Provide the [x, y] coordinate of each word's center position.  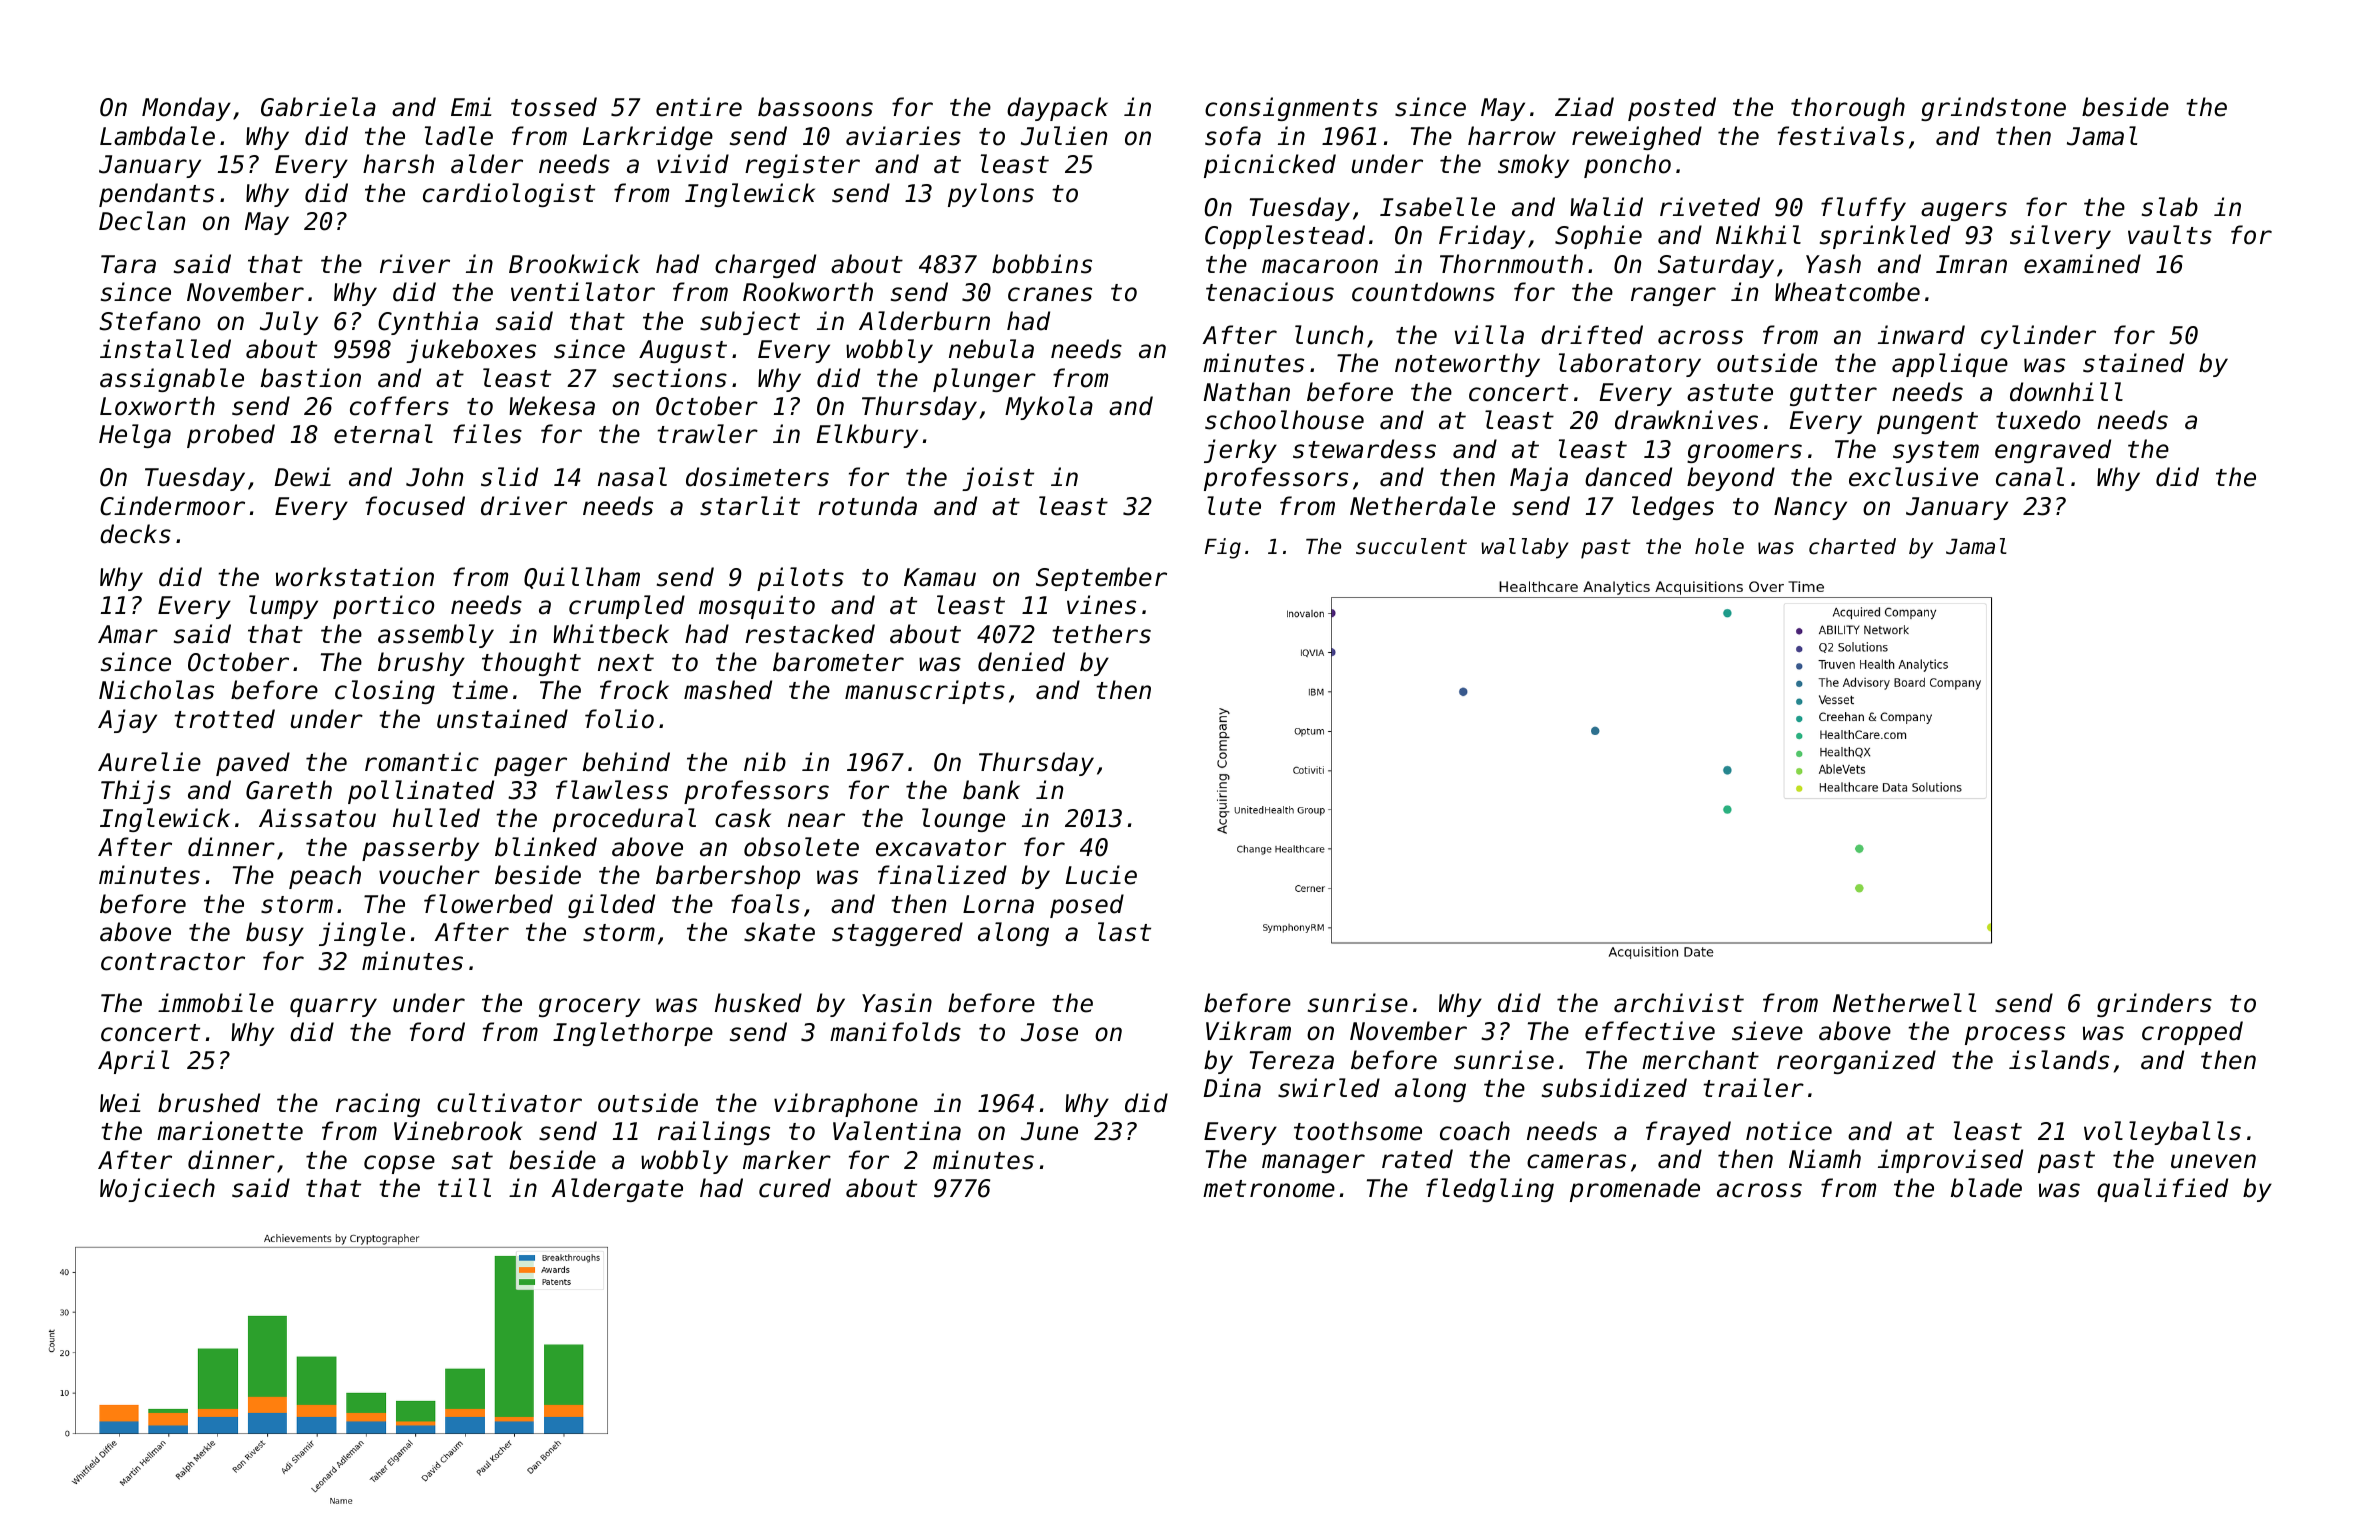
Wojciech [157, 1190]
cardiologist [509, 195]
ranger [1673, 296]
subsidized [1614, 1088]
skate [779, 932]
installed [165, 349]
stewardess [1364, 449]
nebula [991, 349]
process [2015, 1035]
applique [1950, 365]
